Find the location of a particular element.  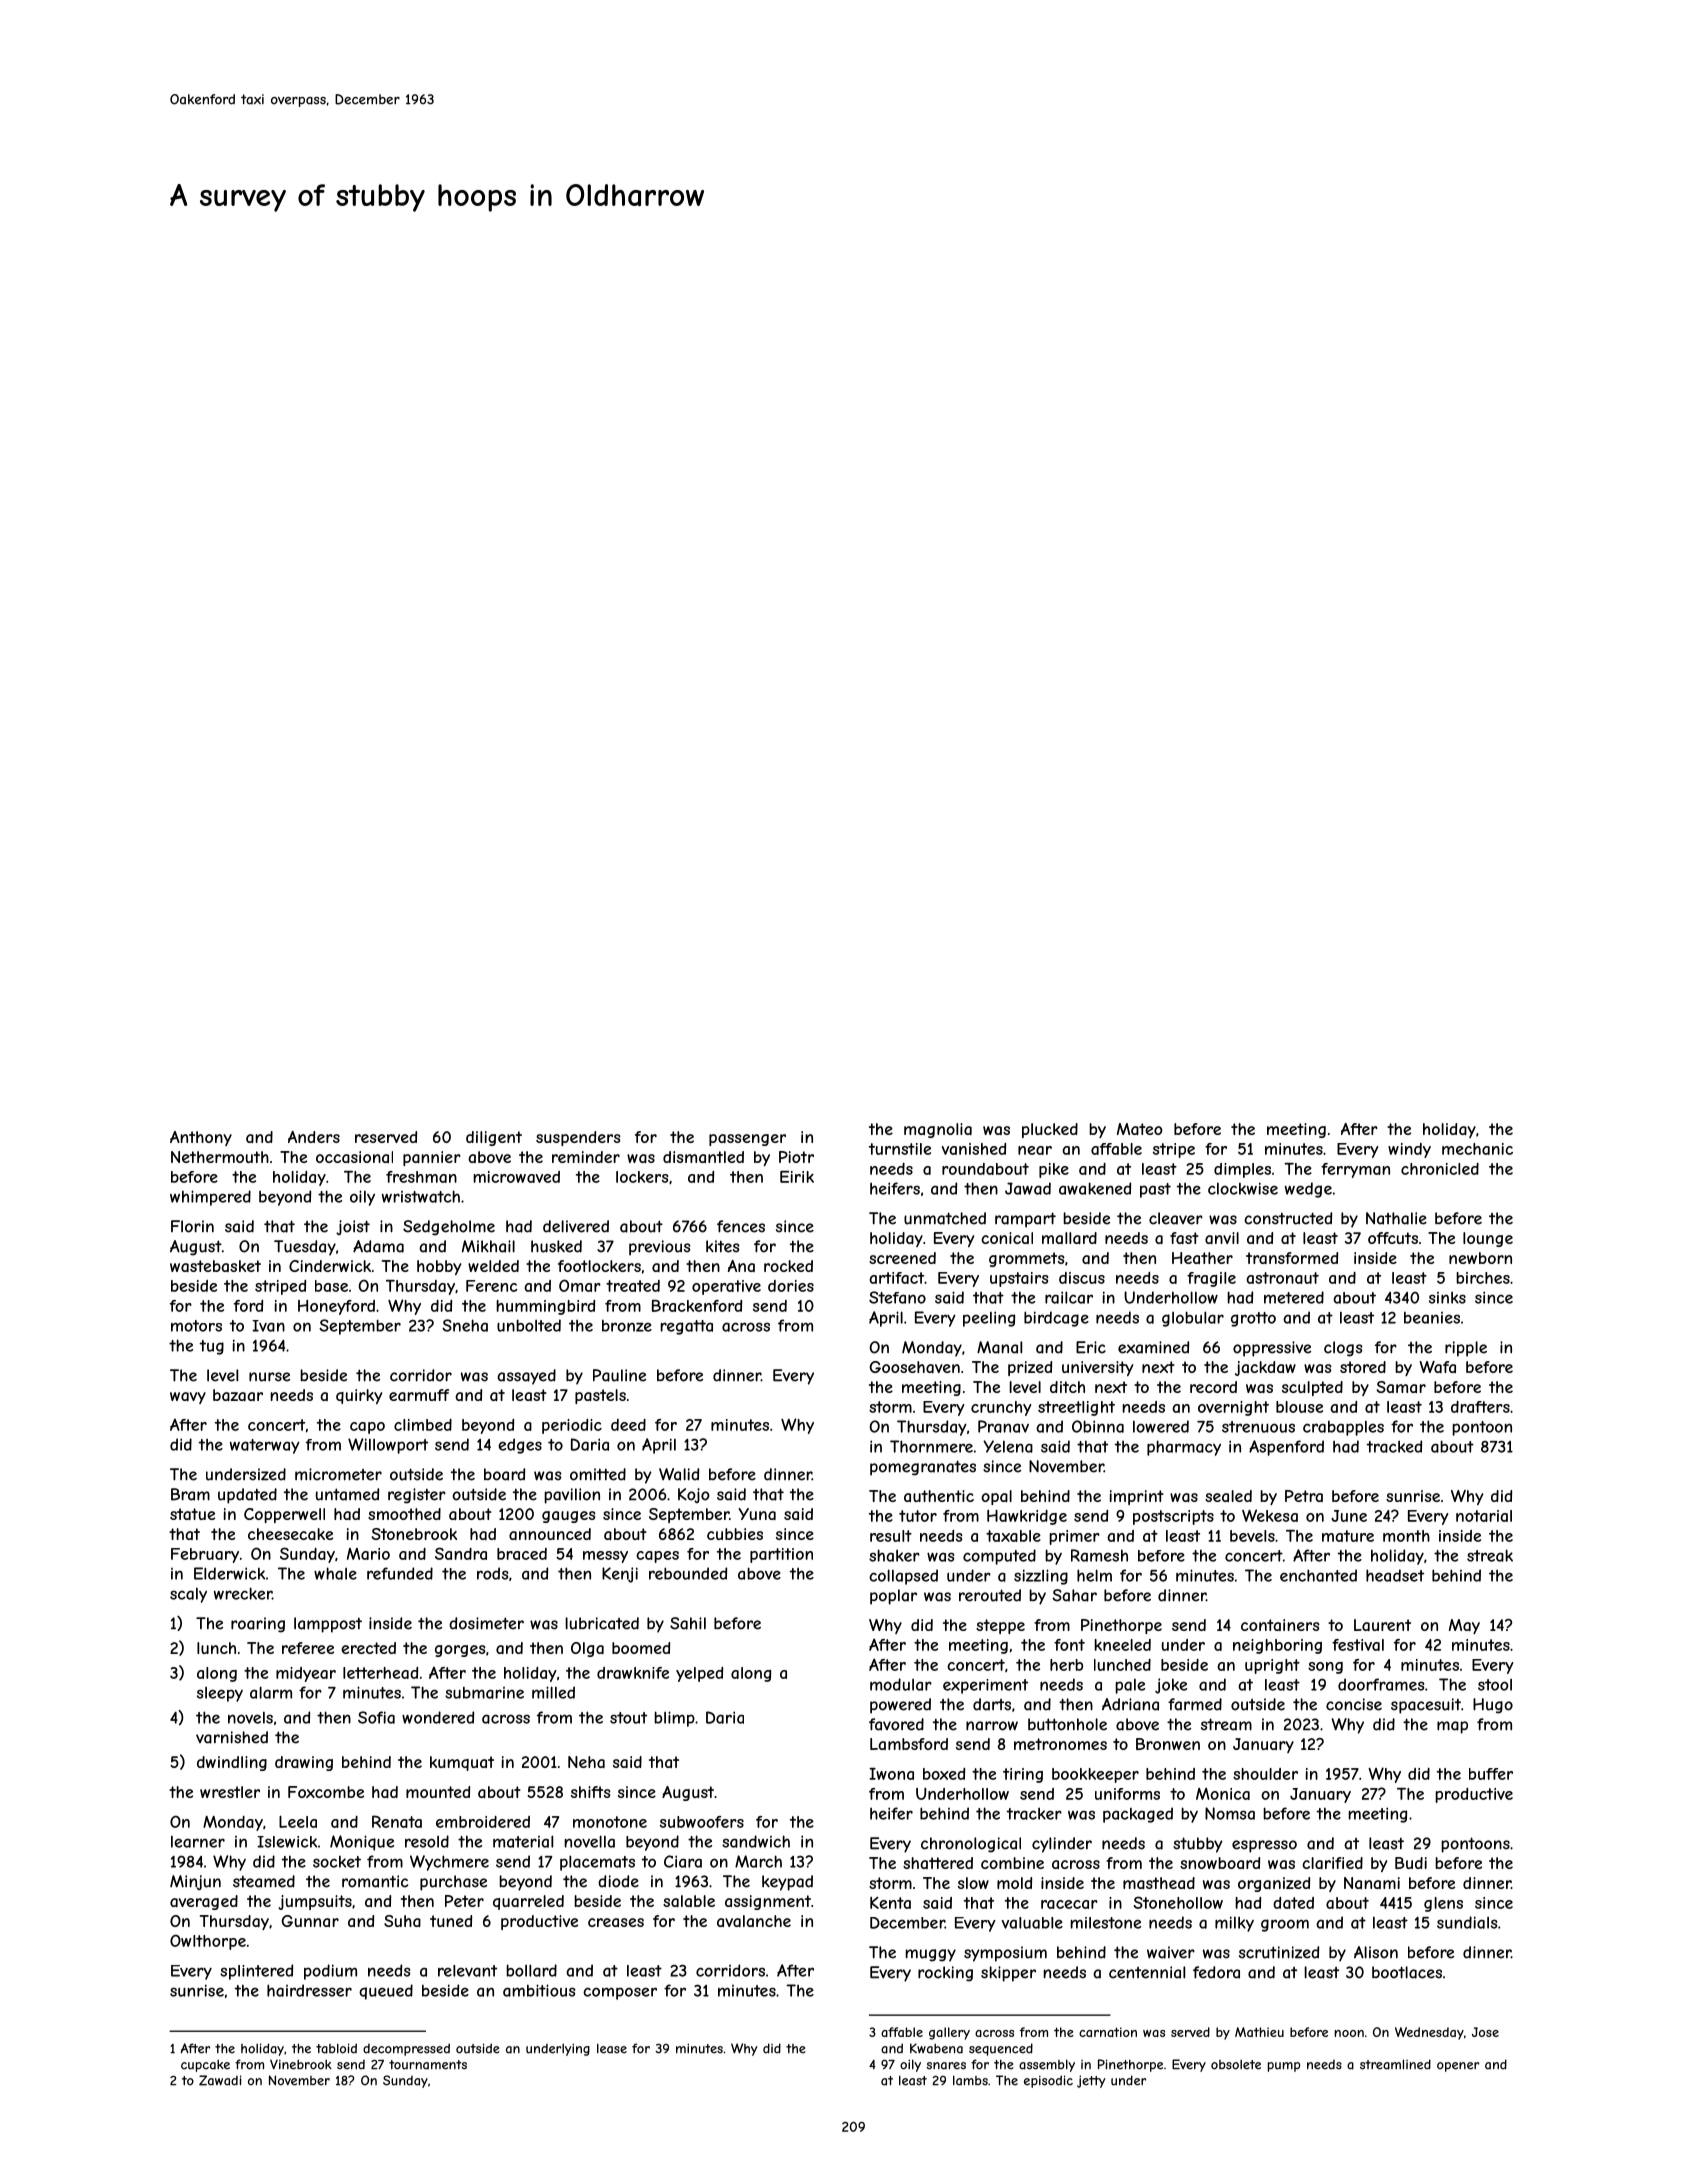

mounted is located at coordinates (438, 1792).
